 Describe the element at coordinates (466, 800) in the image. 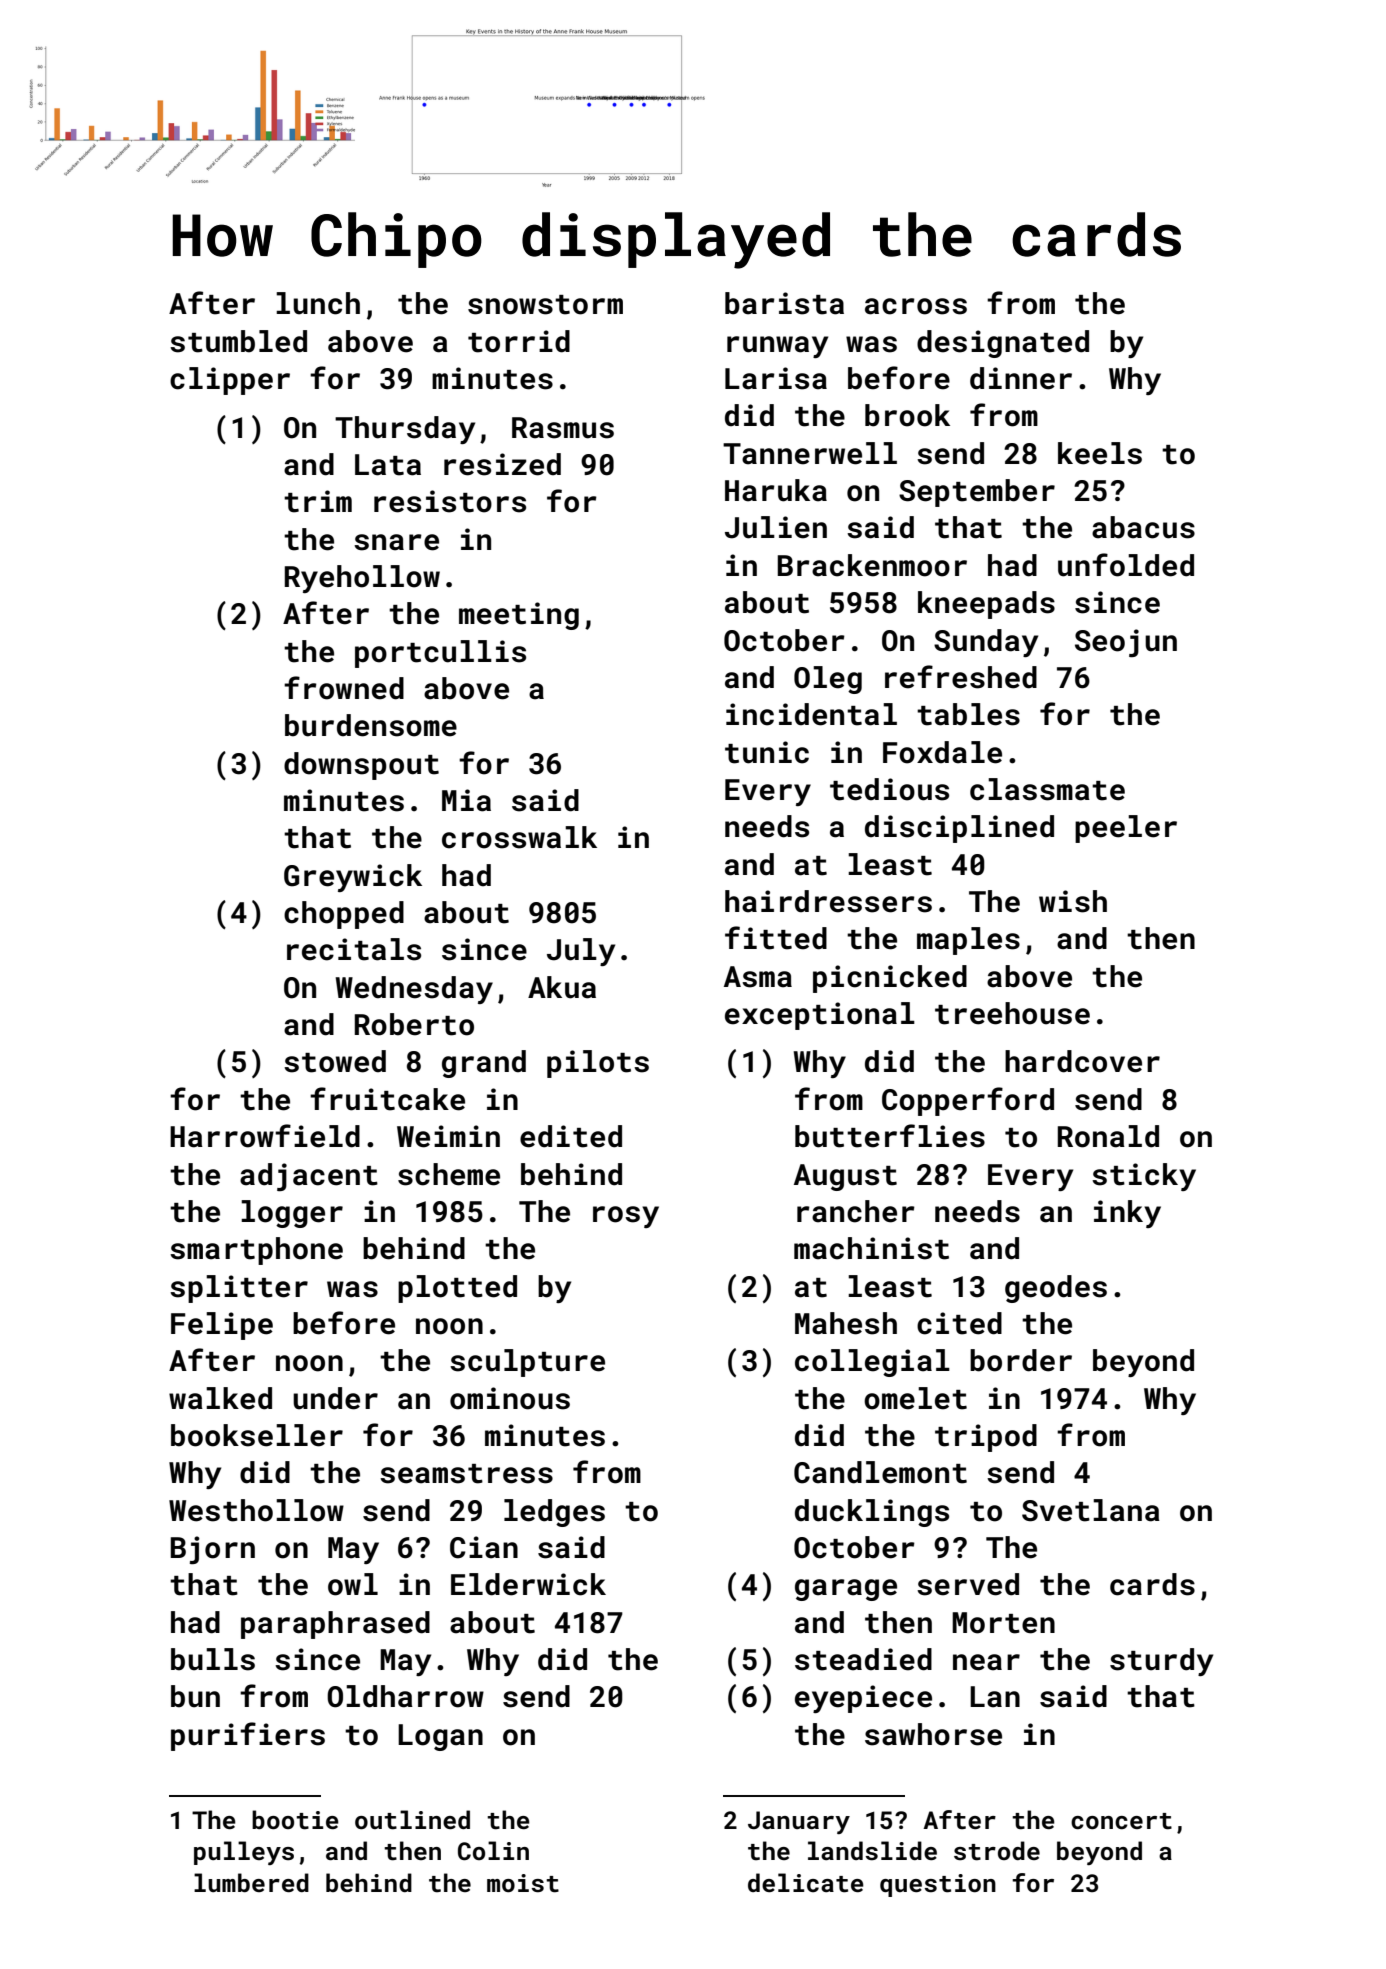

I see `Mia` at that location.
